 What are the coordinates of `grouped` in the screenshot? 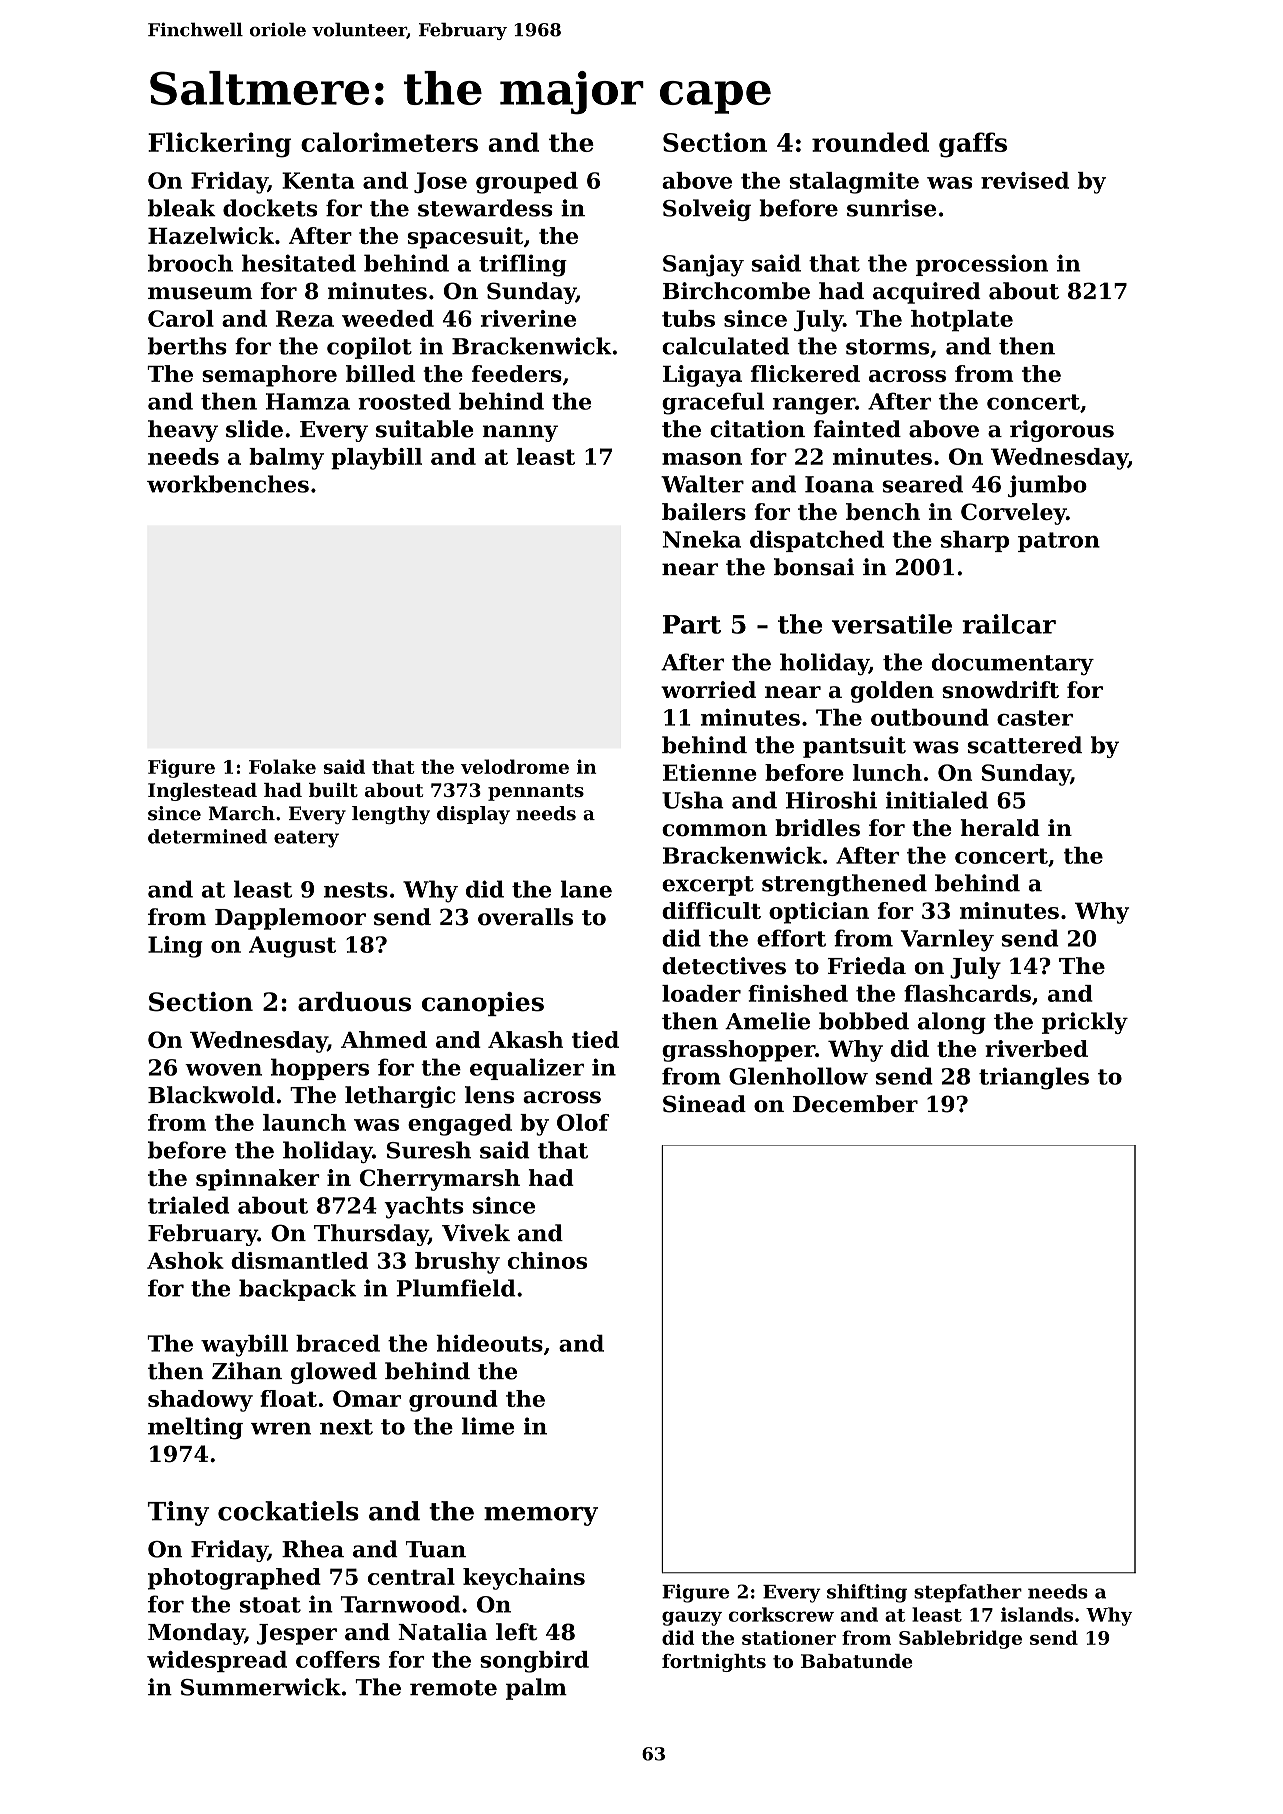 It's located at (527, 183).
